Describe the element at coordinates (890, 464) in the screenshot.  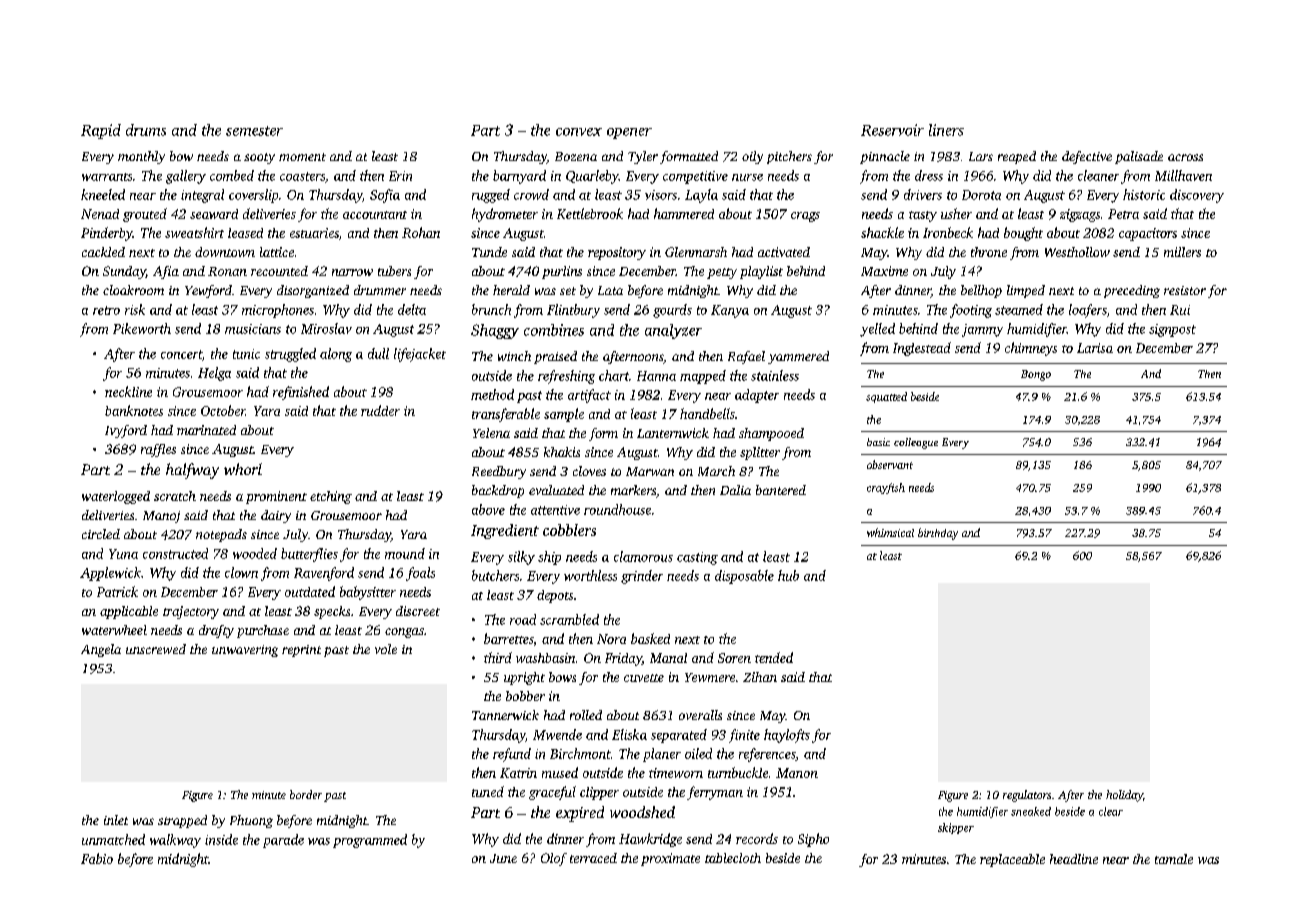
I see `observant` at that location.
